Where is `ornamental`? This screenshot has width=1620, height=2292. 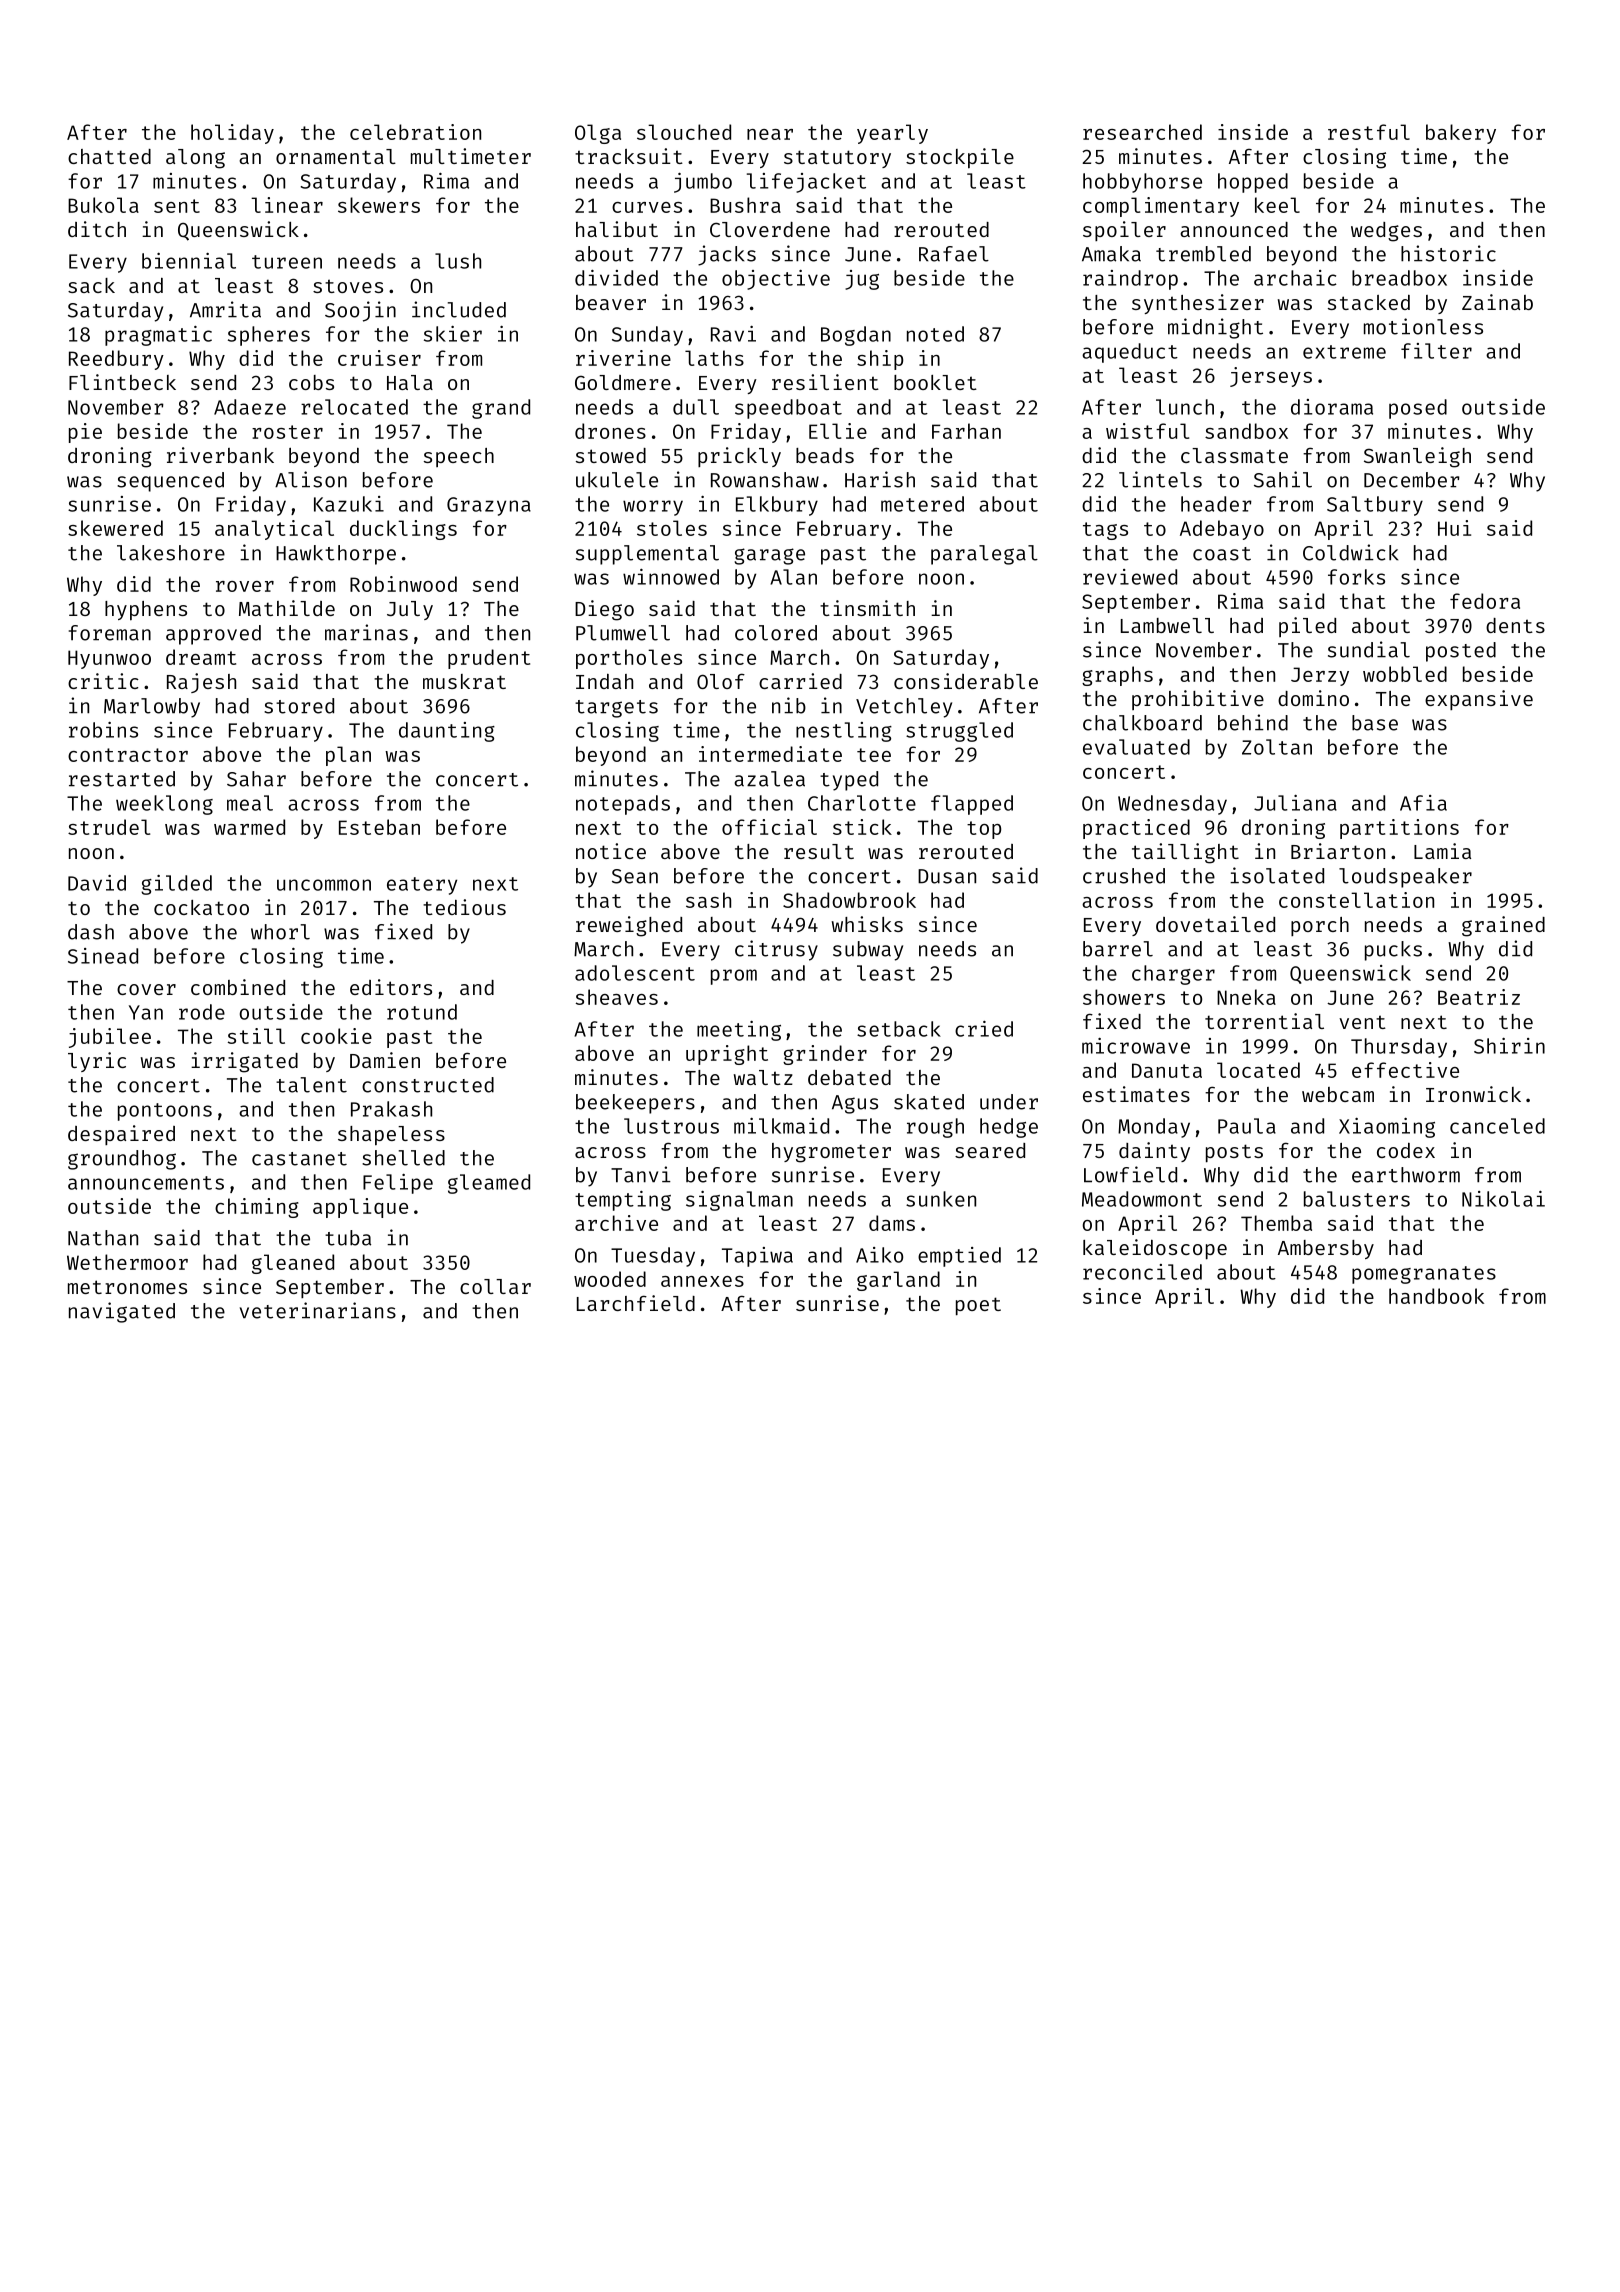
ornamental is located at coordinates (336, 156).
